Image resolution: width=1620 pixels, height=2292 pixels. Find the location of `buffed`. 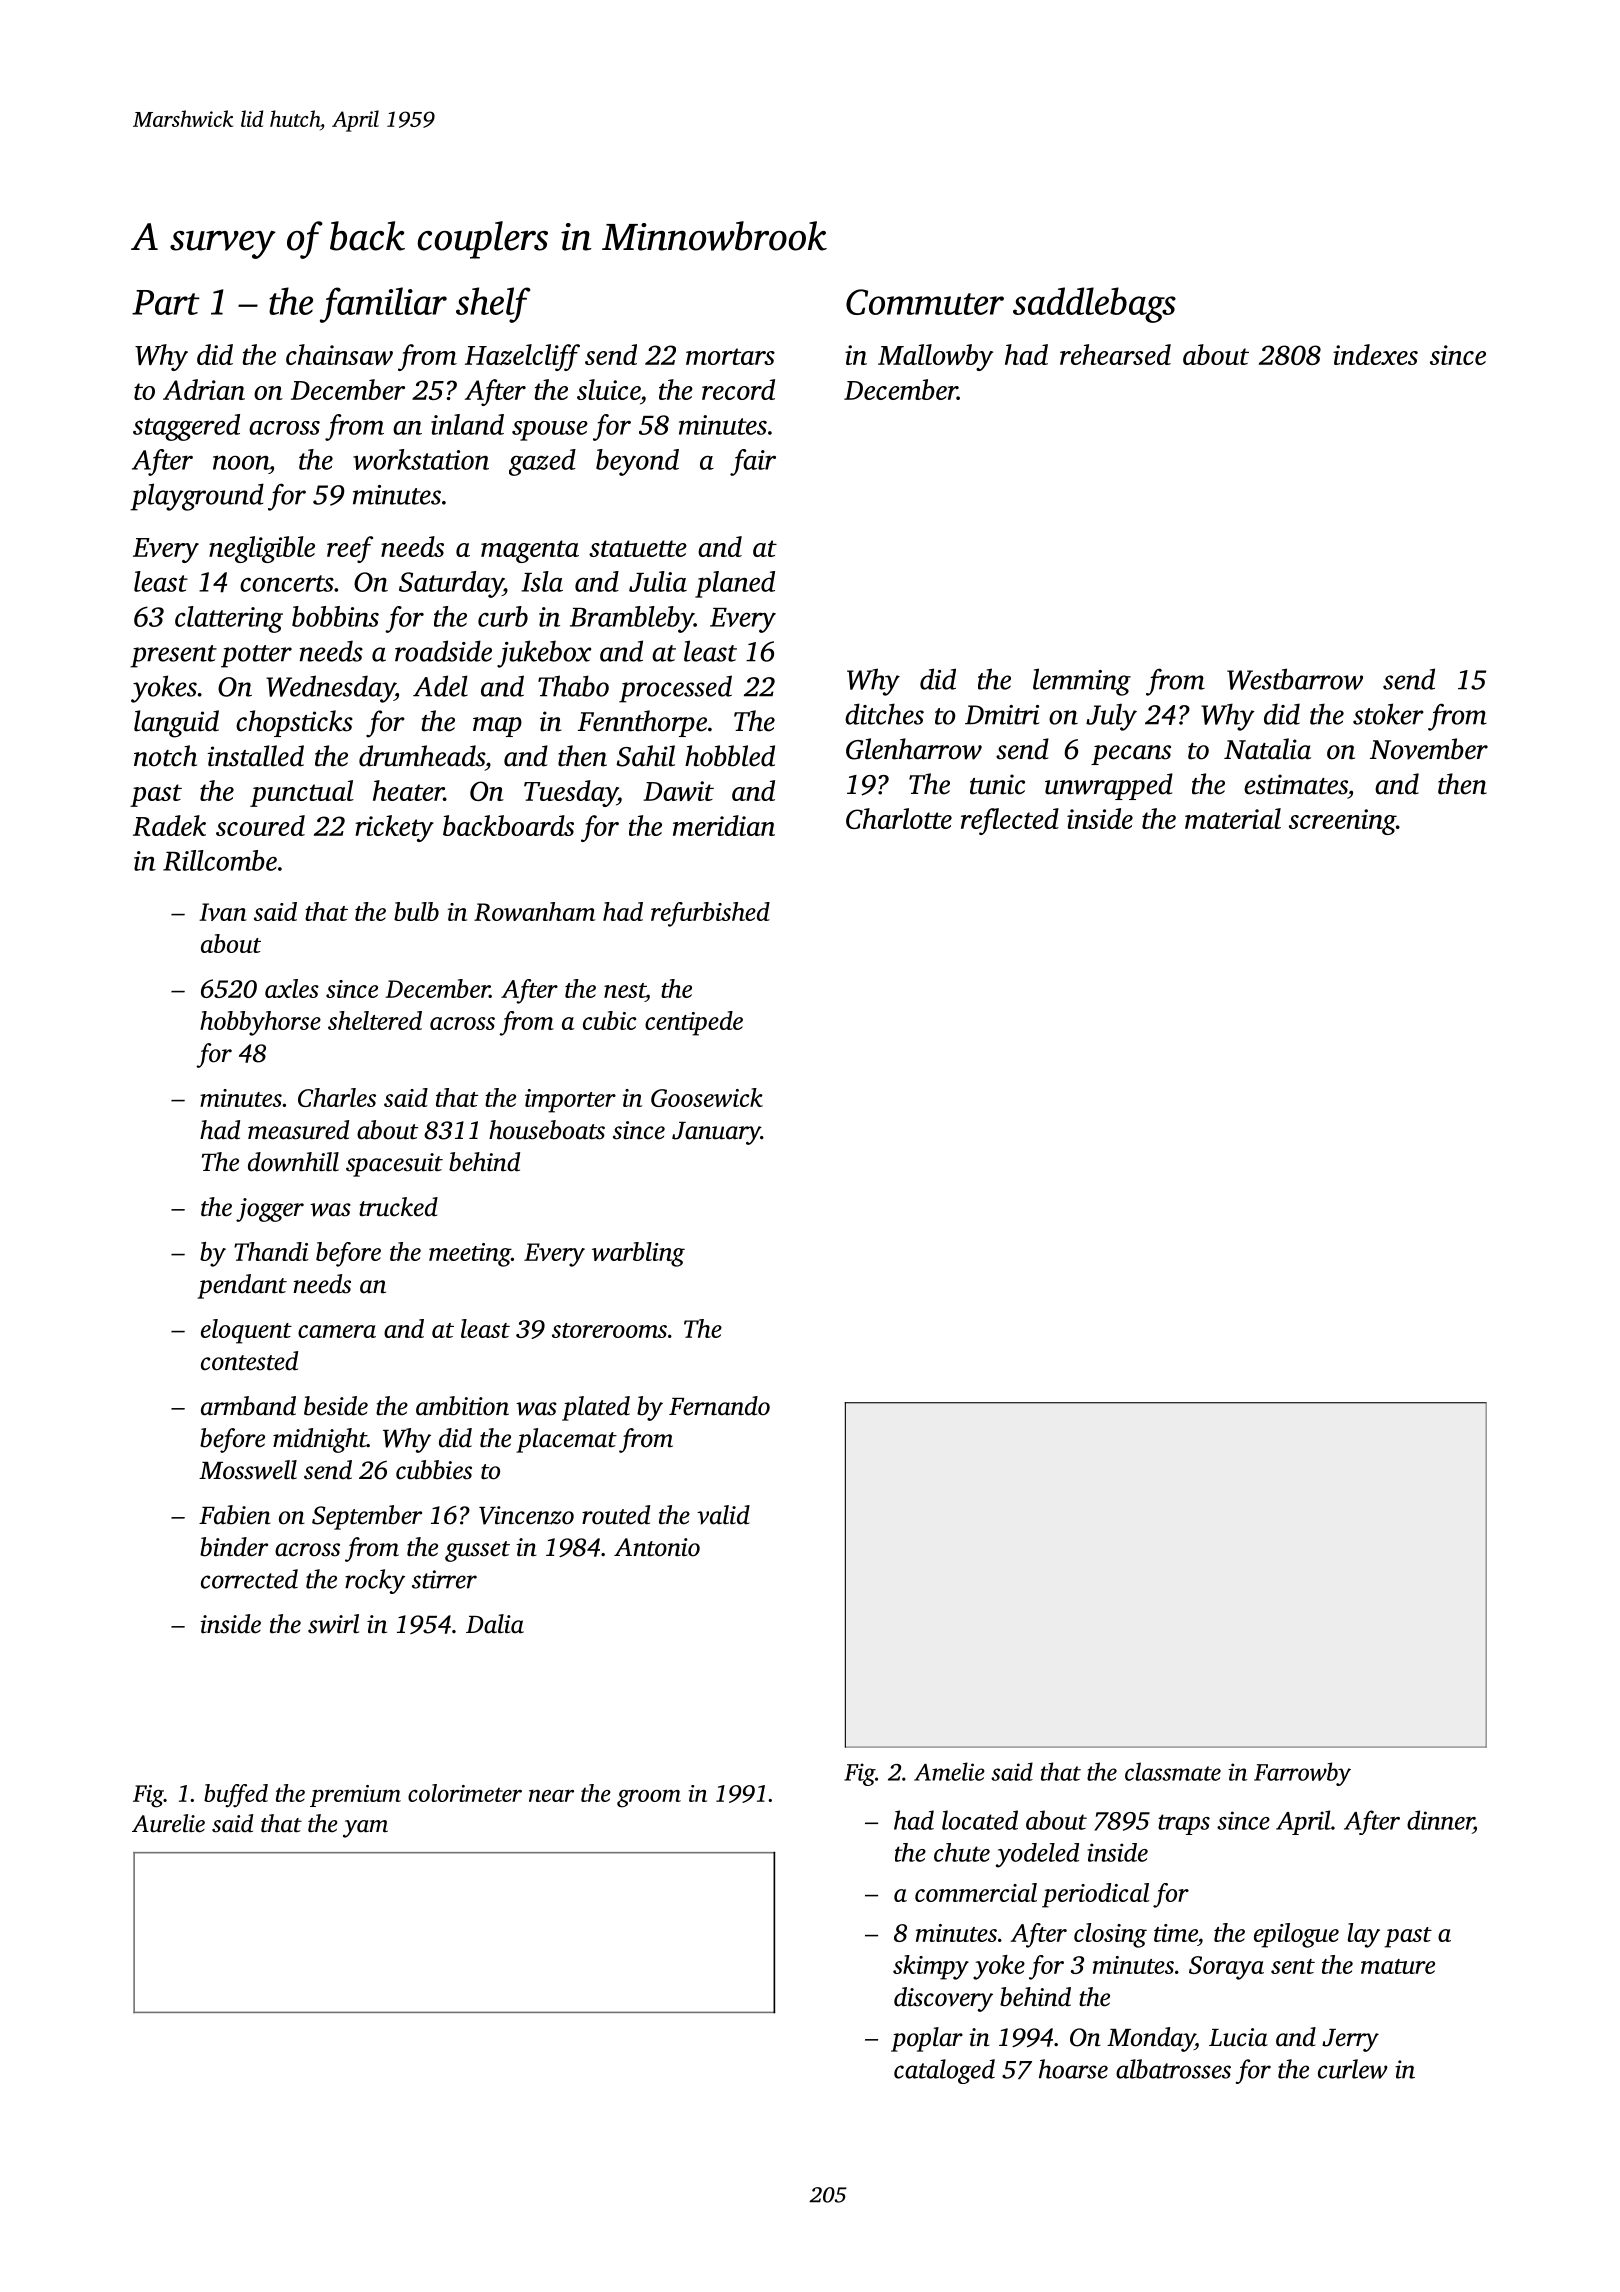

buffed is located at coordinates (236, 1796).
